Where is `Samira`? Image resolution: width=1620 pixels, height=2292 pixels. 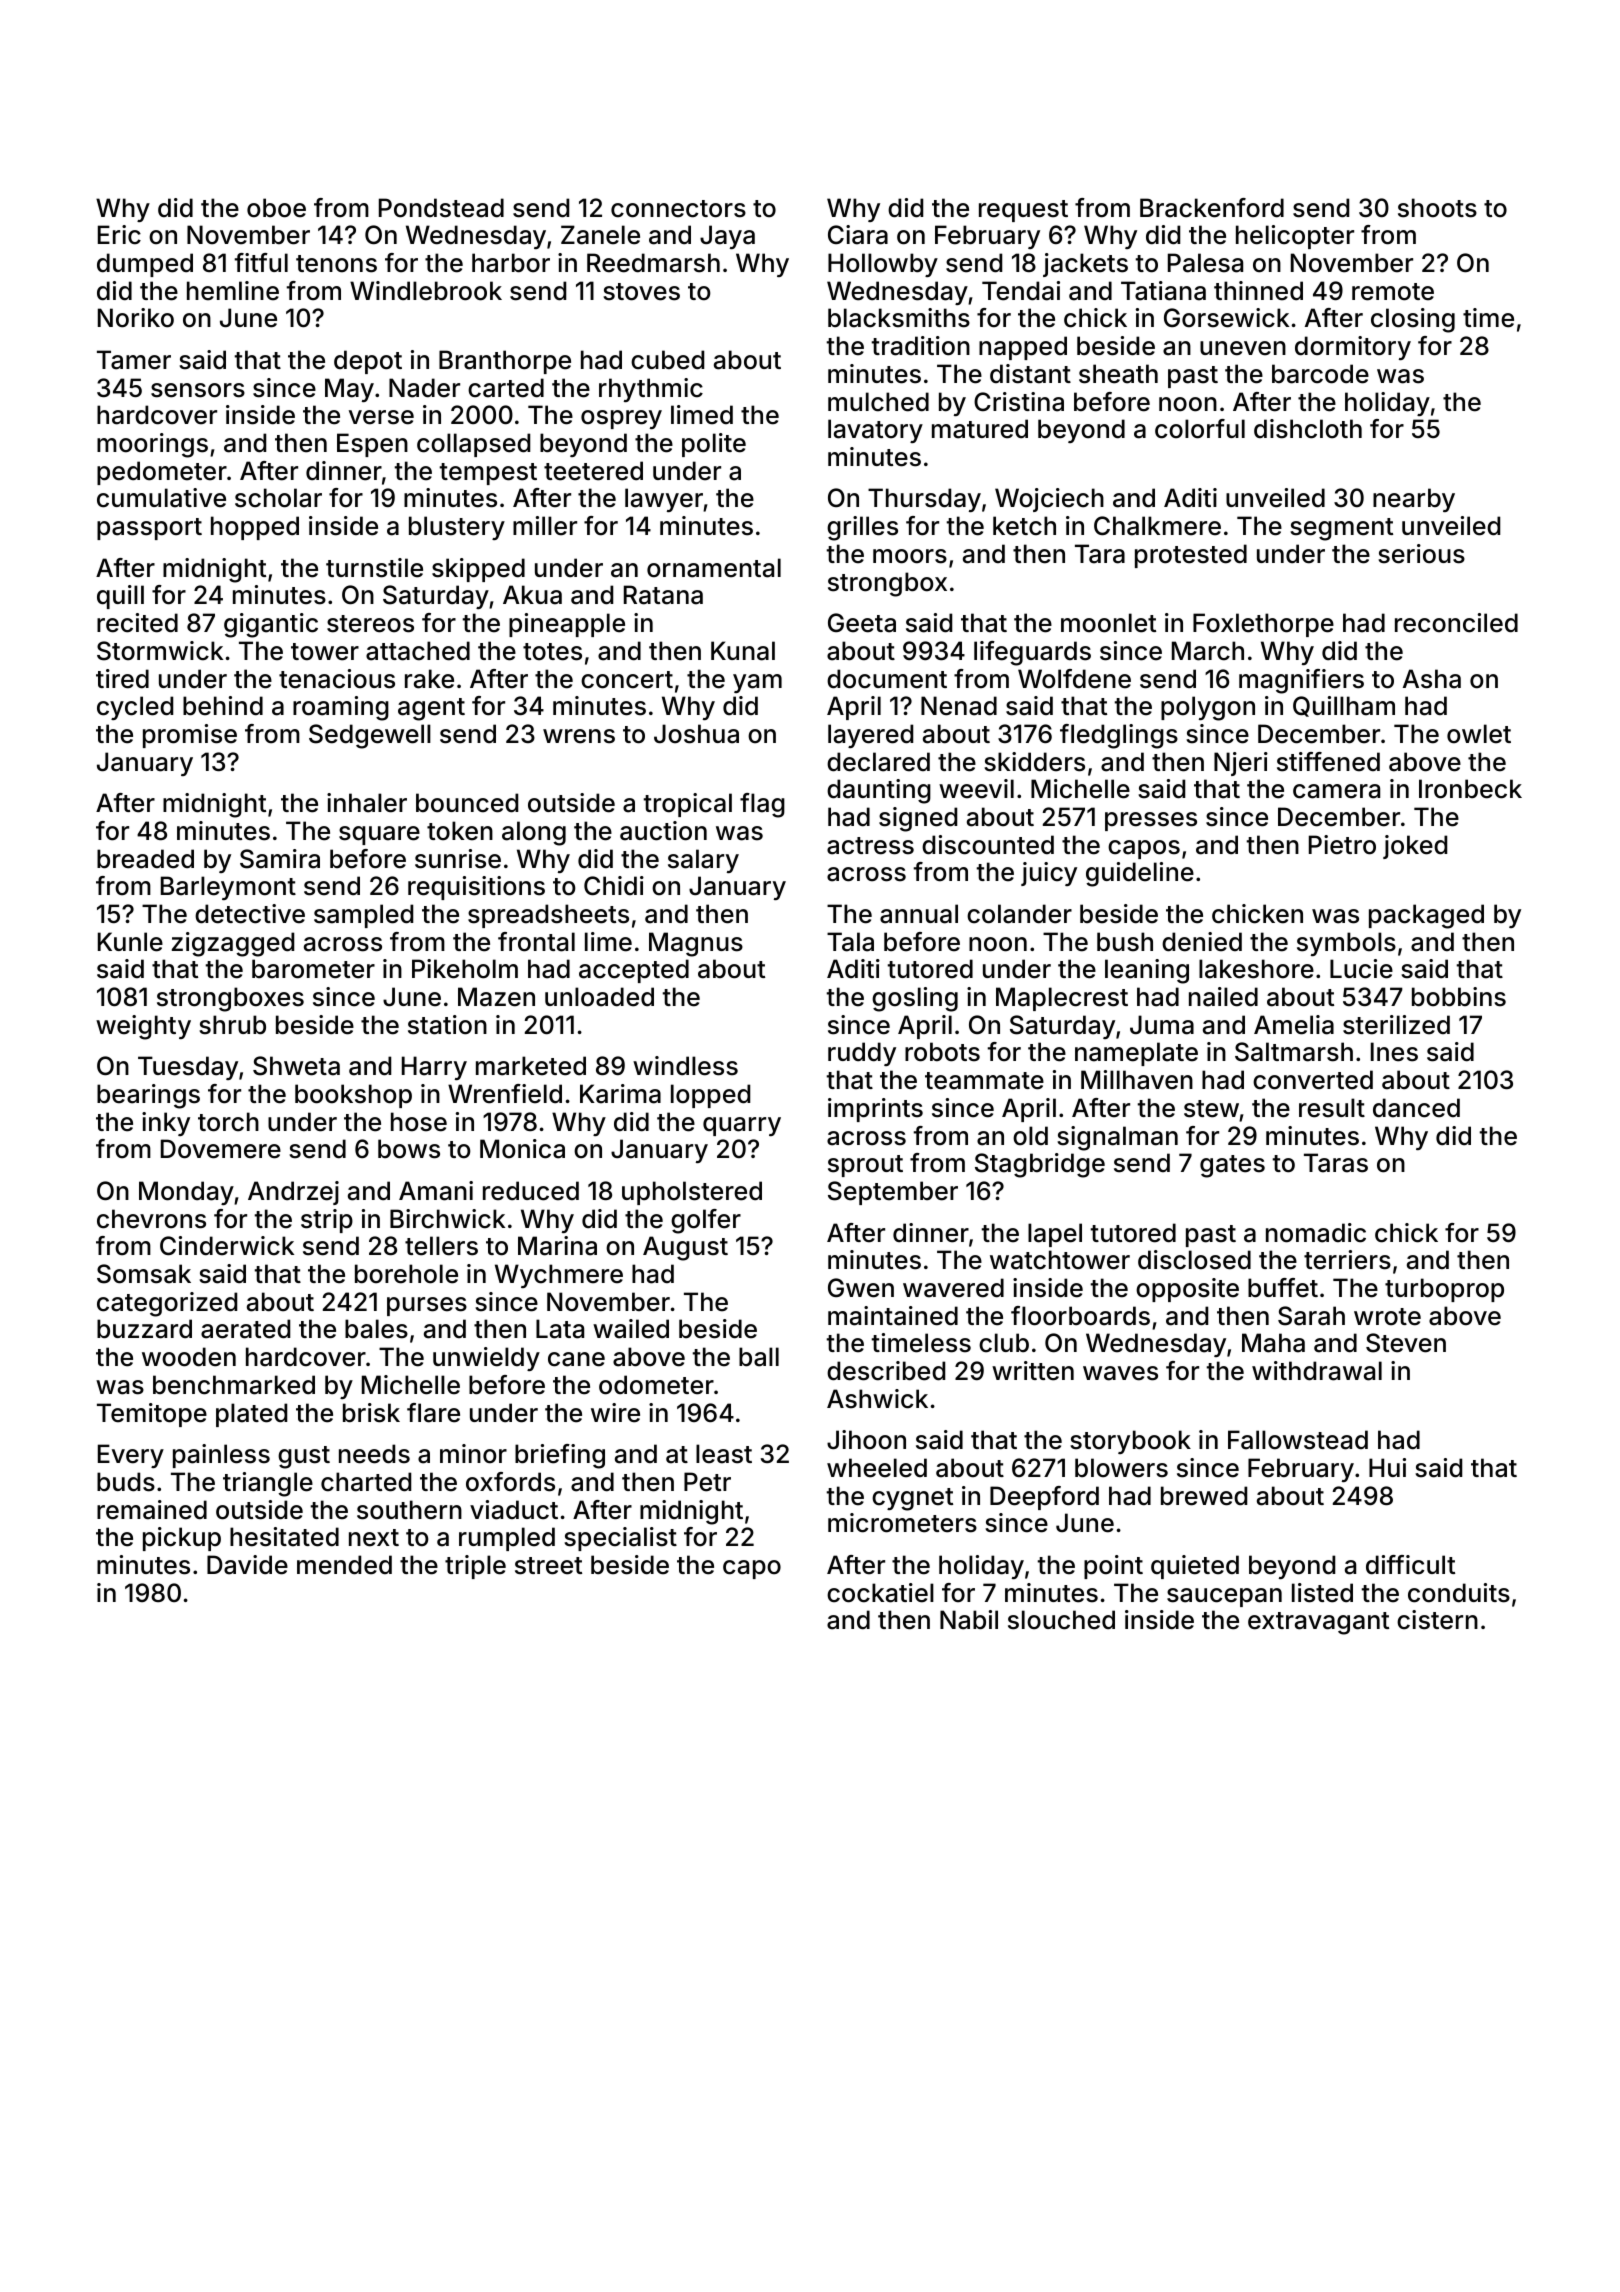 Samira is located at coordinates (280, 859).
